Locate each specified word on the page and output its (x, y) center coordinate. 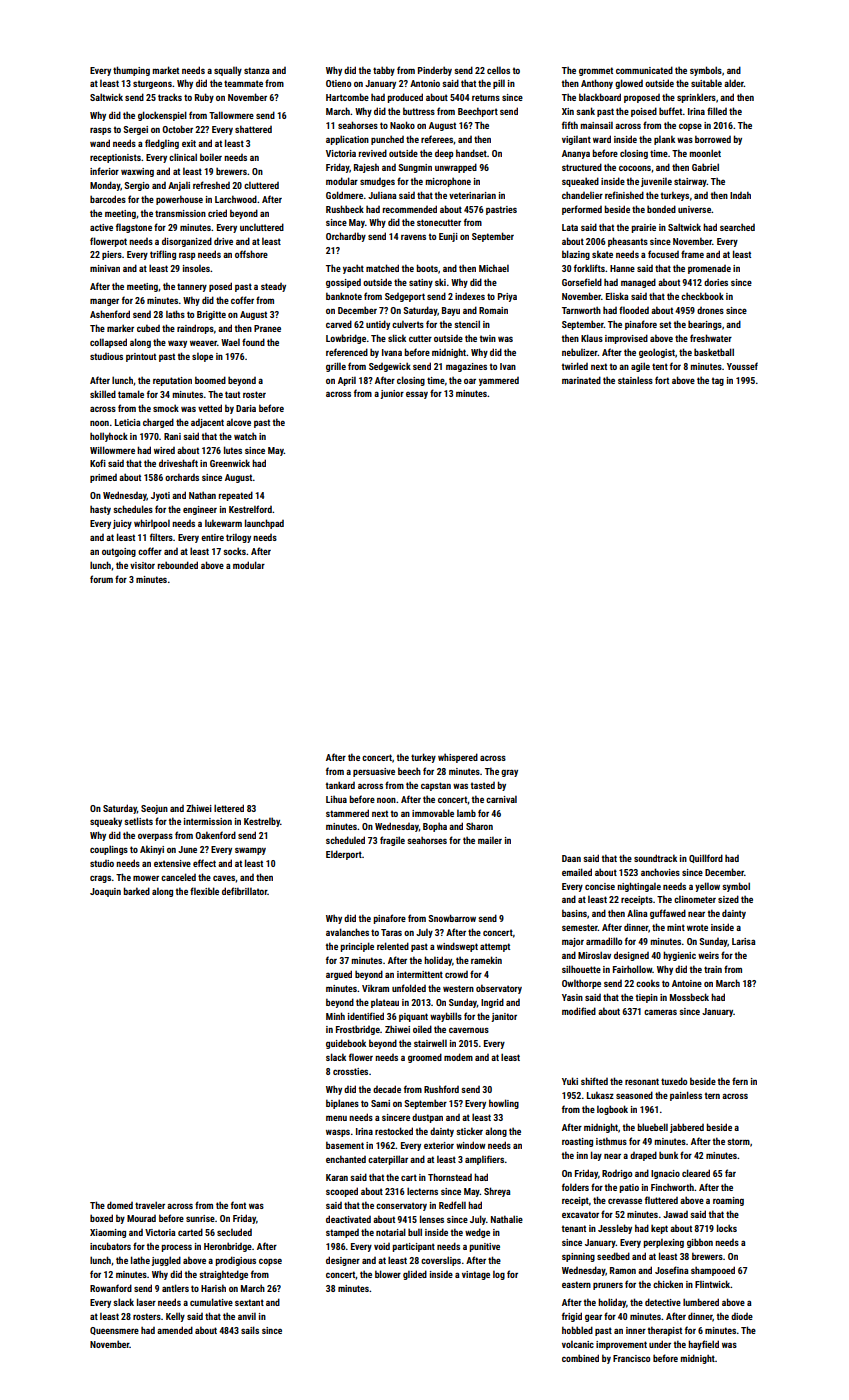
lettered (229, 808)
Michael (494, 268)
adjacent (207, 423)
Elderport (344, 855)
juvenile (656, 182)
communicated (644, 70)
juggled (166, 1261)
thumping (131, 71)
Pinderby (435, 71)
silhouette (581, 969)
